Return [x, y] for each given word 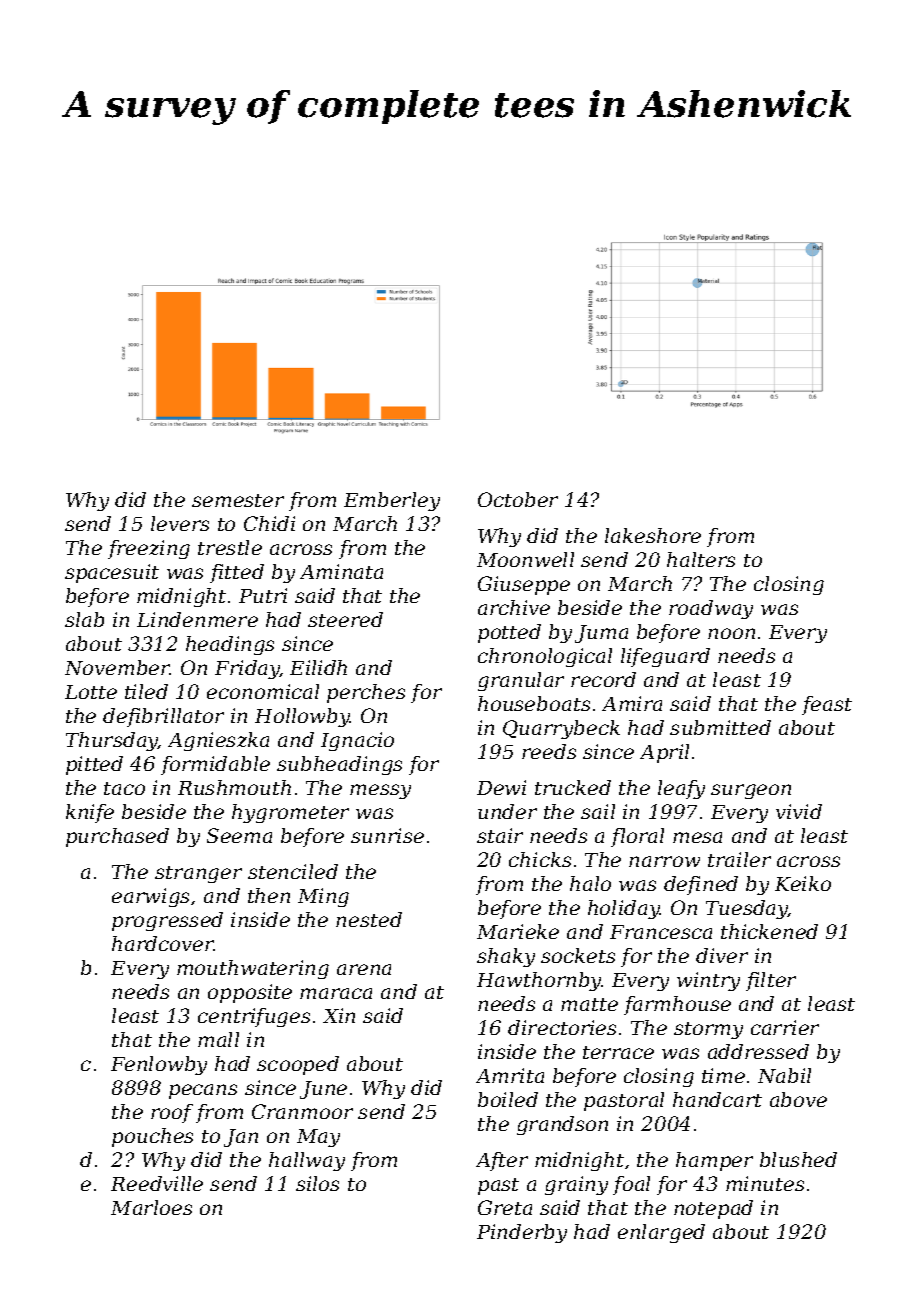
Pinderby [522, 1233]
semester [238, 500]
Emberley [392, 501]
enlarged [661, 1233]
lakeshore [653, 535]
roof [172, 1113]
